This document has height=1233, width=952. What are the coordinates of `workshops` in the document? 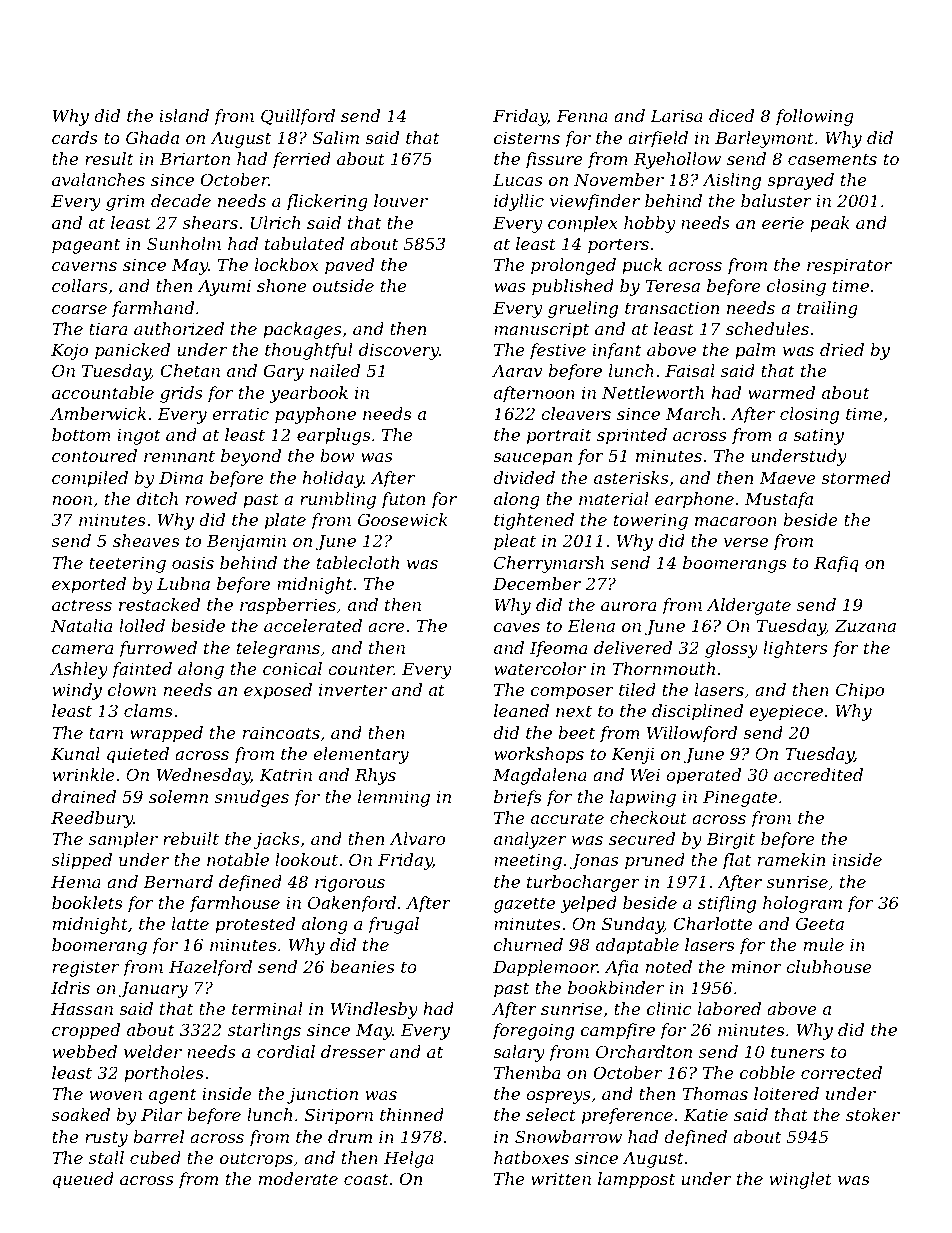 It's located at (539, 755).
